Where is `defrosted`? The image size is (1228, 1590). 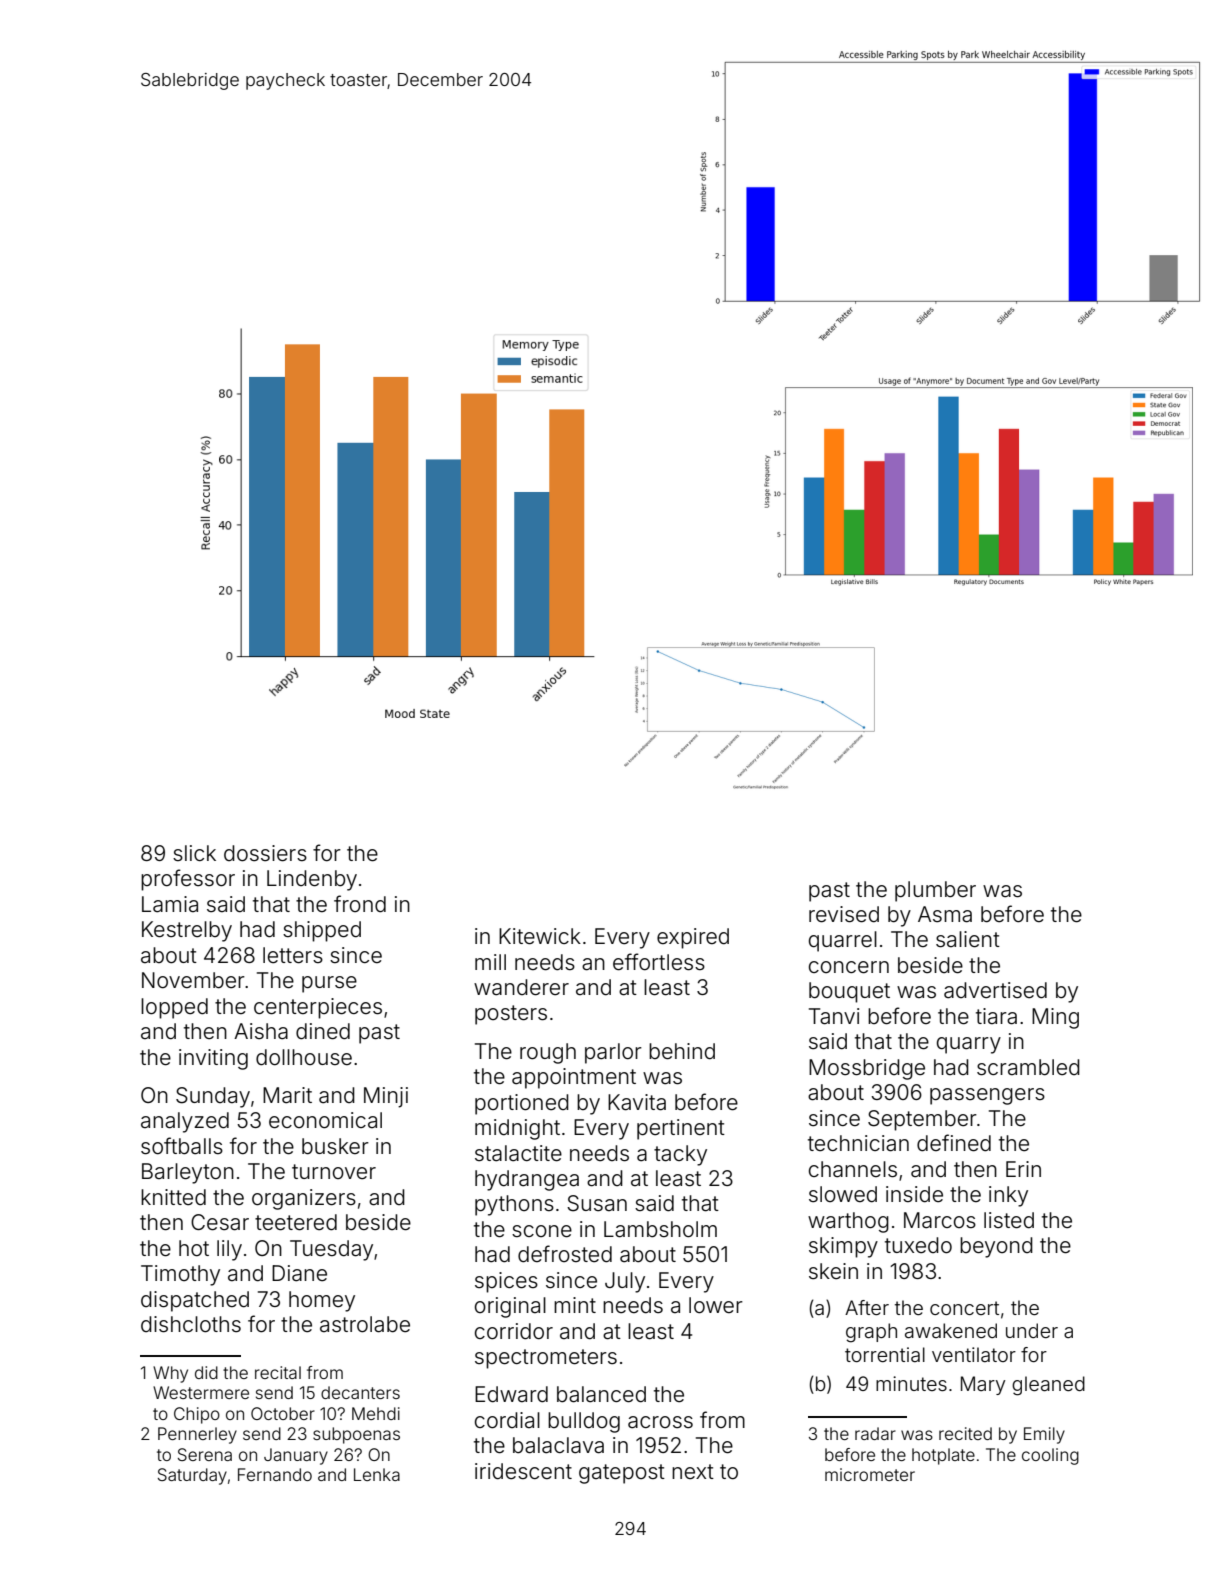
defrosted is located at coordinates (565, 1254).
